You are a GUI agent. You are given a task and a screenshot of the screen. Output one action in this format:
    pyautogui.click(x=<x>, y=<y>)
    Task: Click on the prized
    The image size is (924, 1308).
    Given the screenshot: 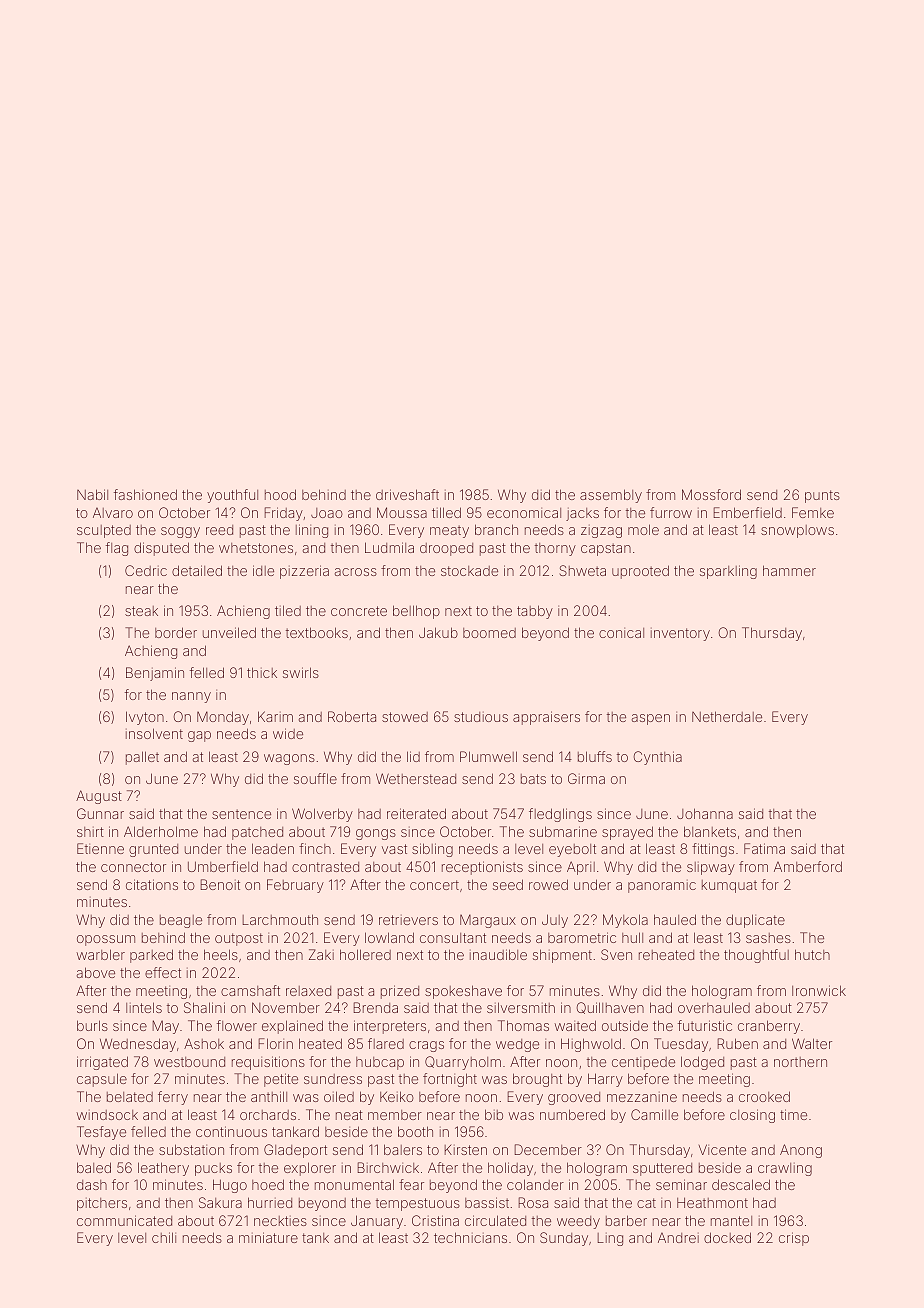 What is the action you would take?
    pyautogui.click(x=400, y=992)
